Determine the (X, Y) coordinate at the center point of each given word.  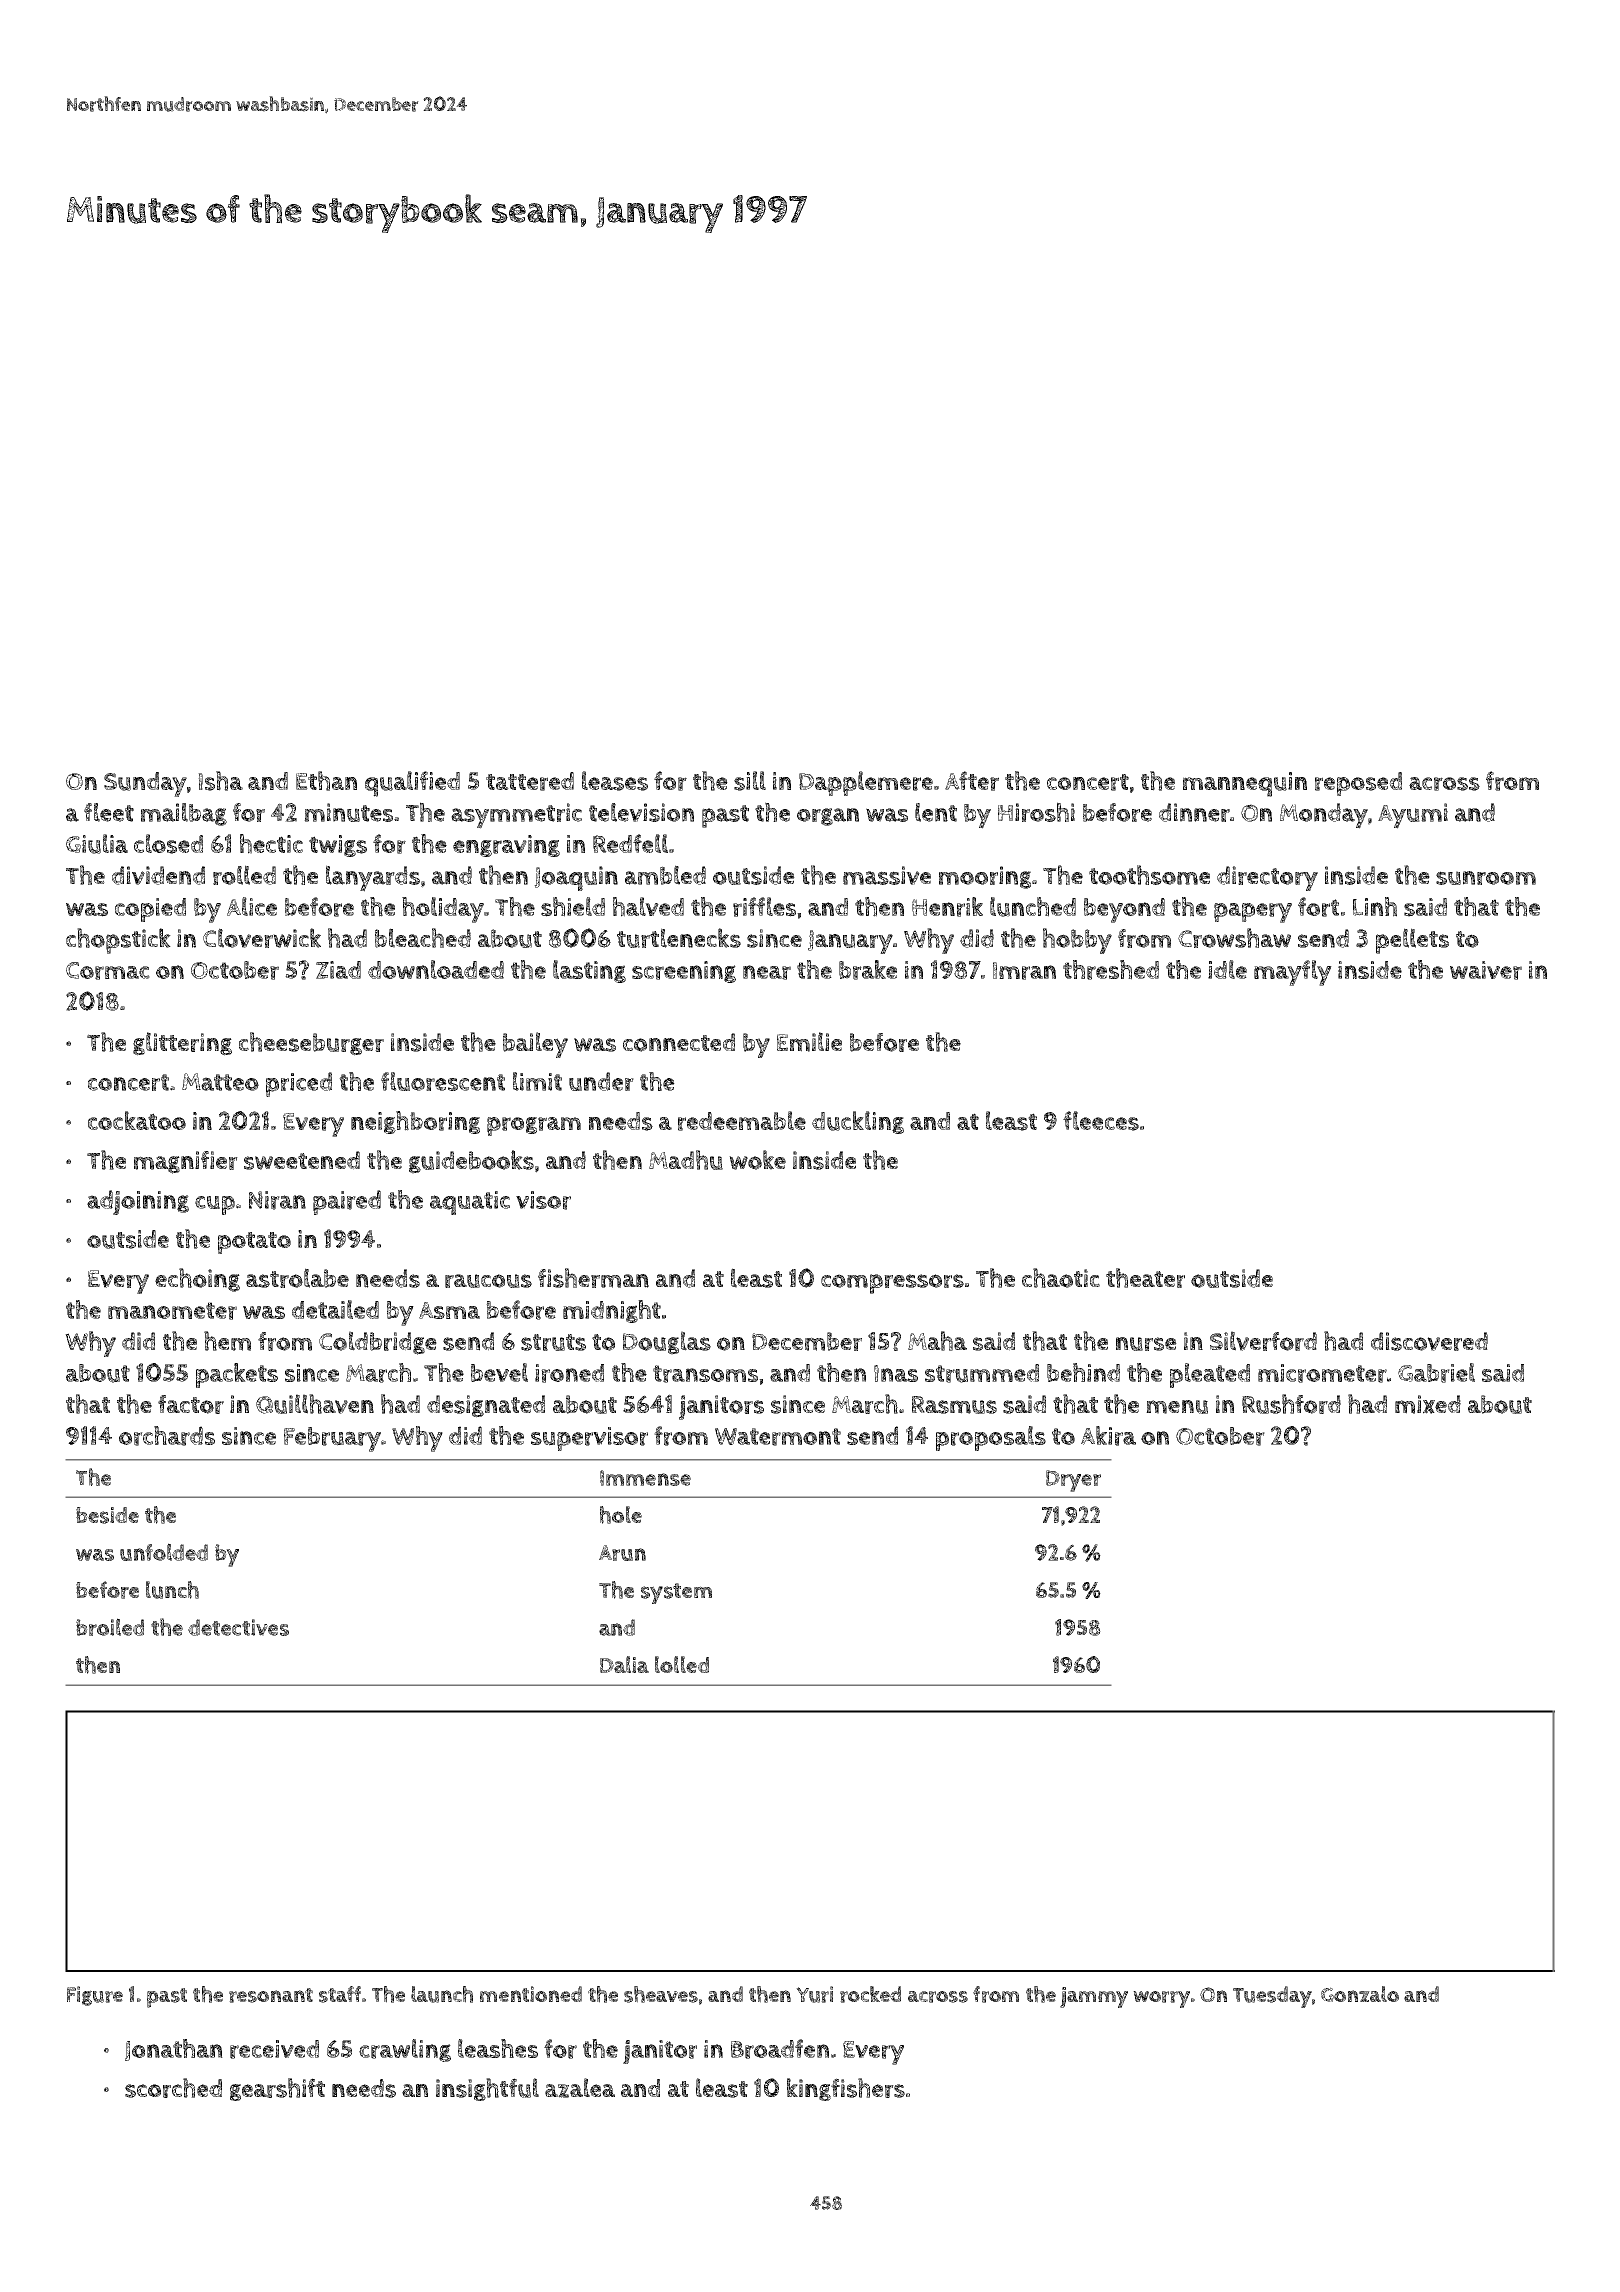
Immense (645, 1478)
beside (107, 1515)
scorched (173, 2088)
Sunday (145, 784)
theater (1145, 1278)
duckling (858, 1122)
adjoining (138, 1202)
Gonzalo (1360, 1994)
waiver (1486, 970)
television (641, 812)
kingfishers (846, 2089)
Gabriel (1436, 1373)
